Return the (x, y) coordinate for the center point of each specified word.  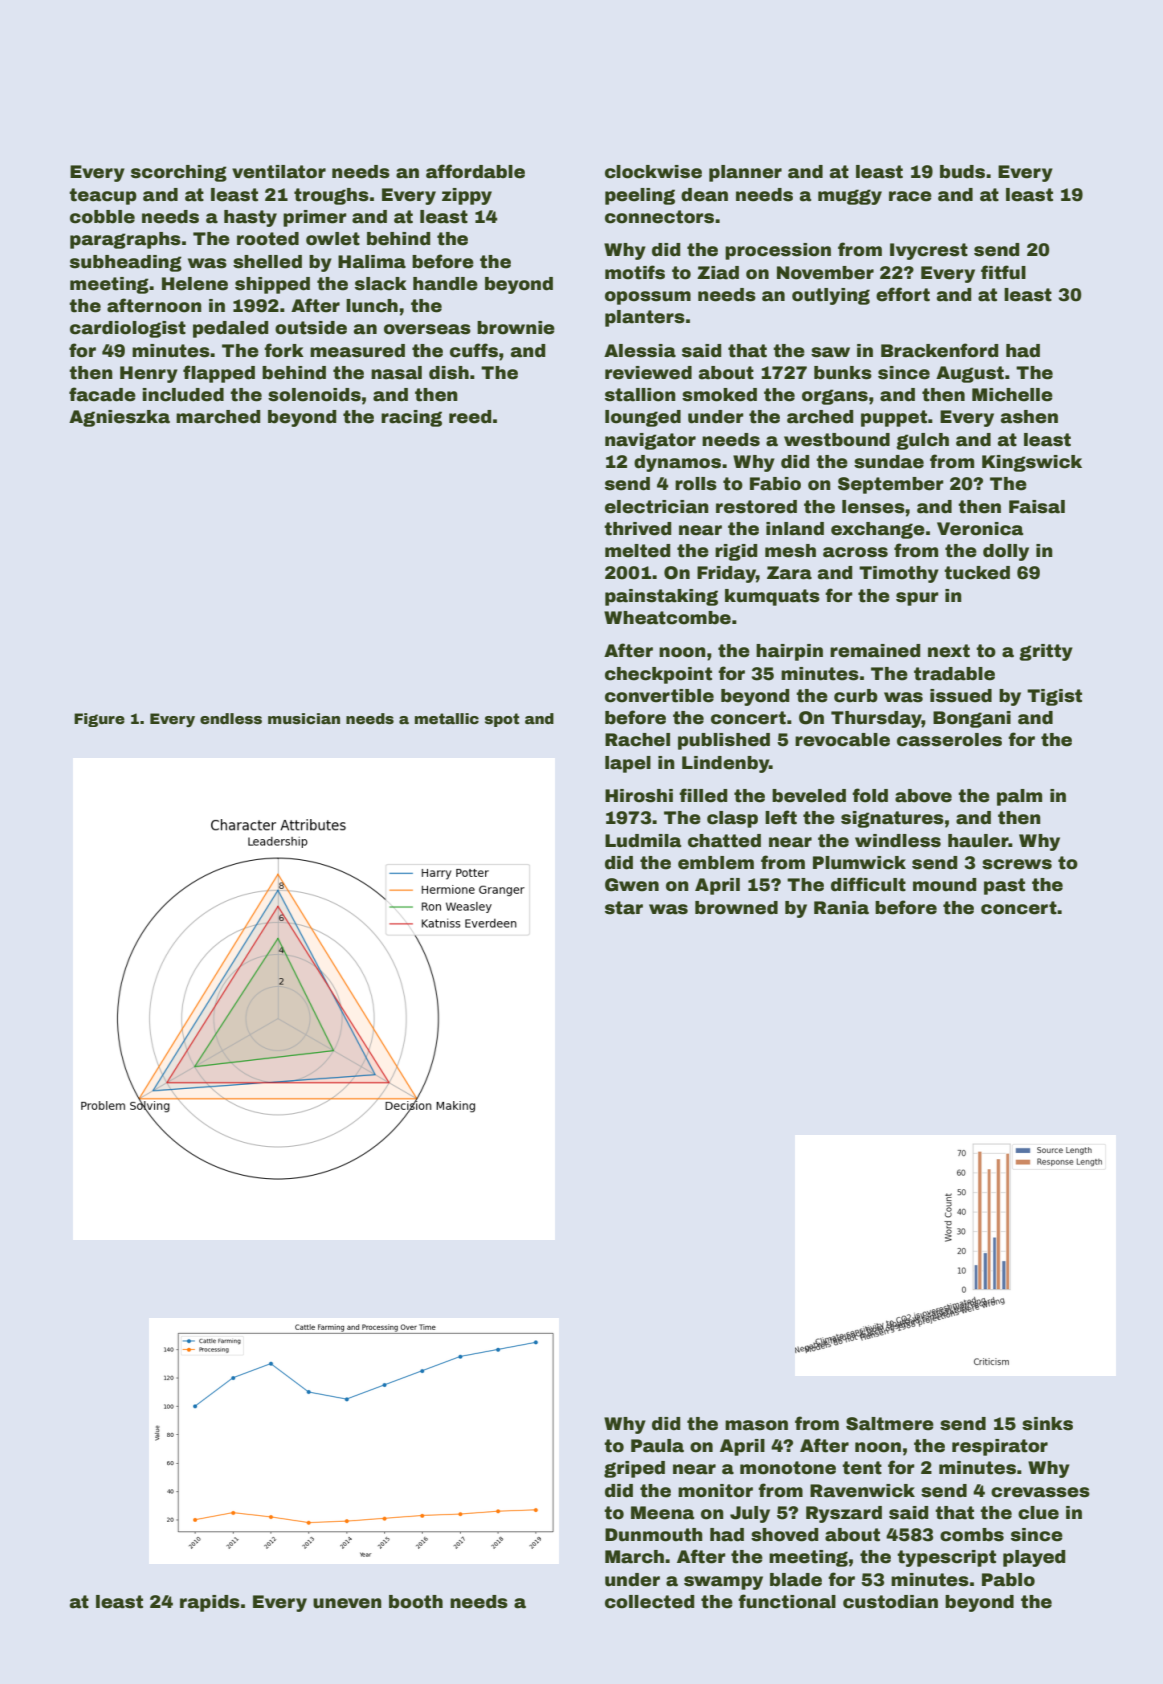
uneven (347, 1603)
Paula (657, 1446)
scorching (179, 173)
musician (304, 718)
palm (1019, 797)
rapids (210, 1603)
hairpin (789, 652)
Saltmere (890, 1424)
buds (962, 172)
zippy (467, 196)
